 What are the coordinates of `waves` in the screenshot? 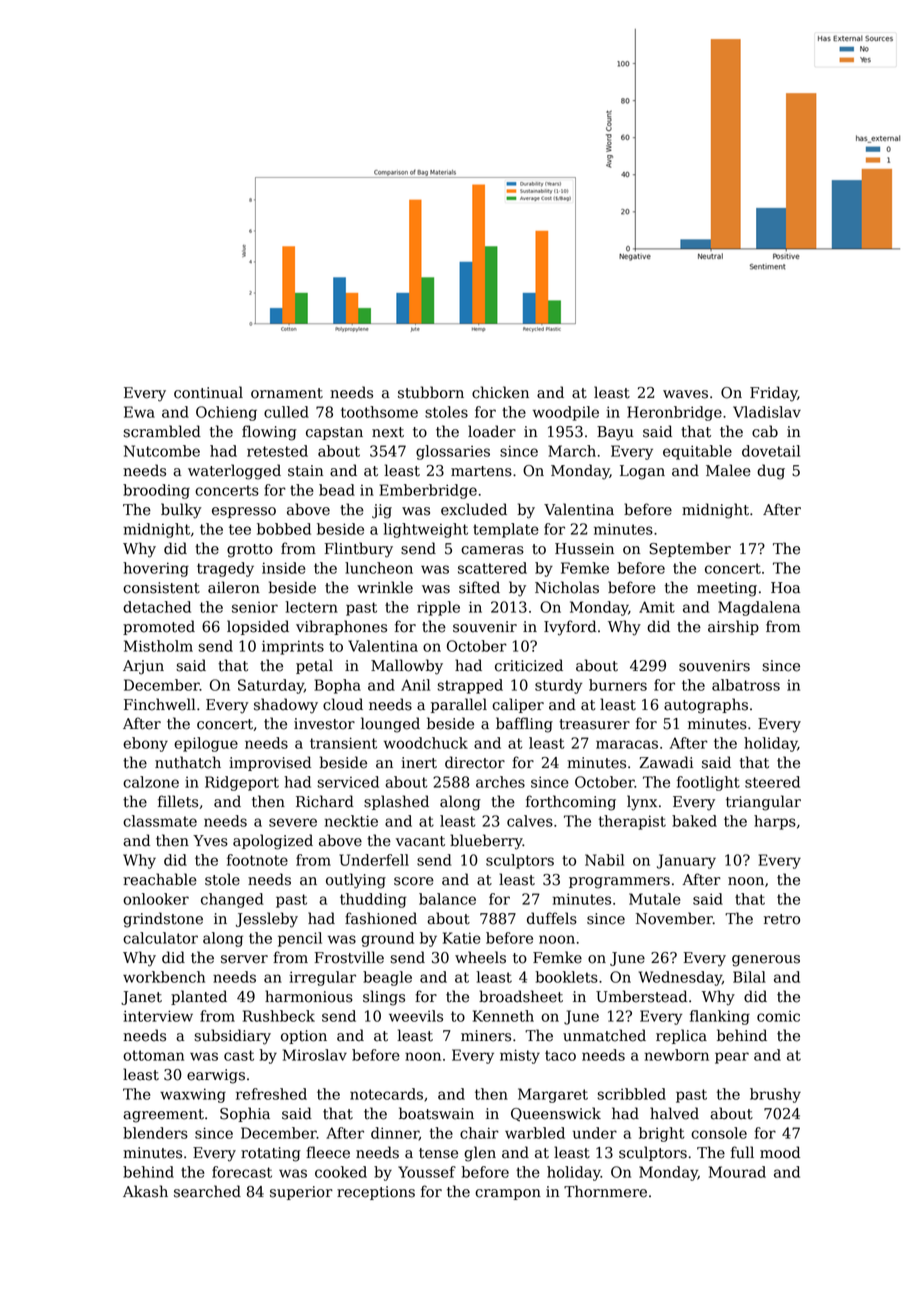 It's located at (685, 394).
